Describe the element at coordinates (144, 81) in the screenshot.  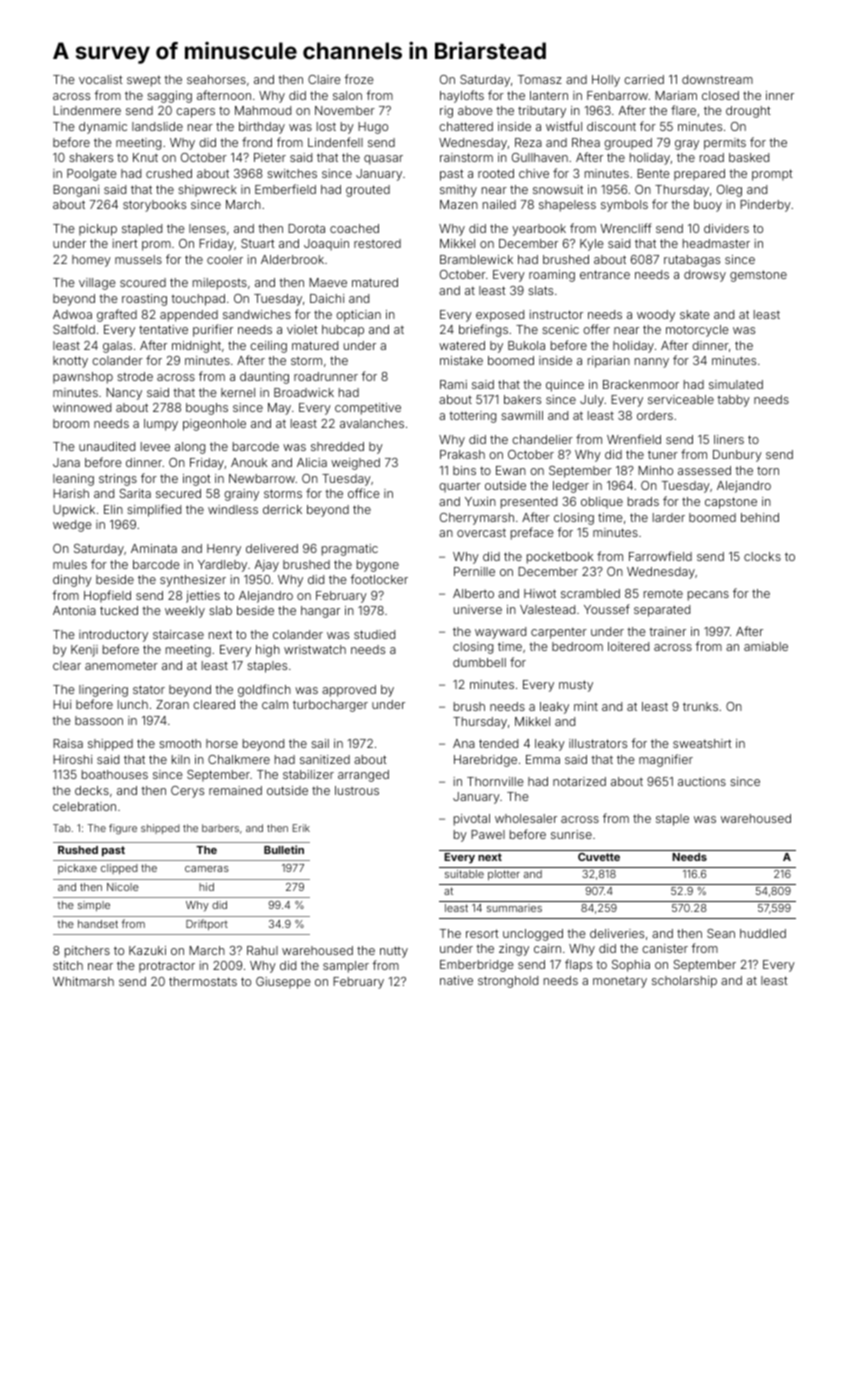
I see `swept` at that location.
